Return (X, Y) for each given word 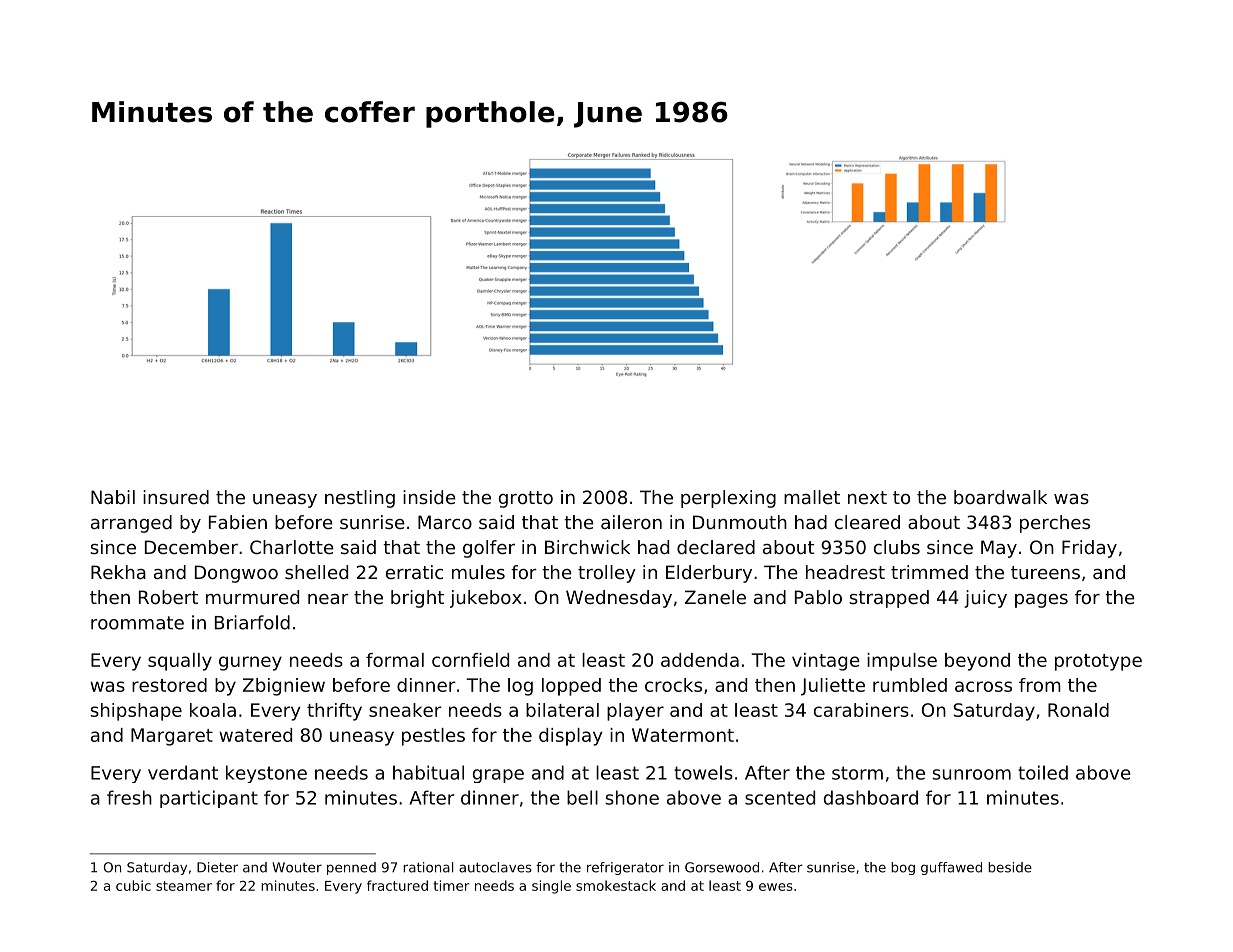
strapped (889, 599)
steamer (184, 886)
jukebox (486, 599)
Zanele (715, 597)
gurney (250, 663)
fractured (397, 885)
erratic (414, 572)
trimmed (929, 572)
